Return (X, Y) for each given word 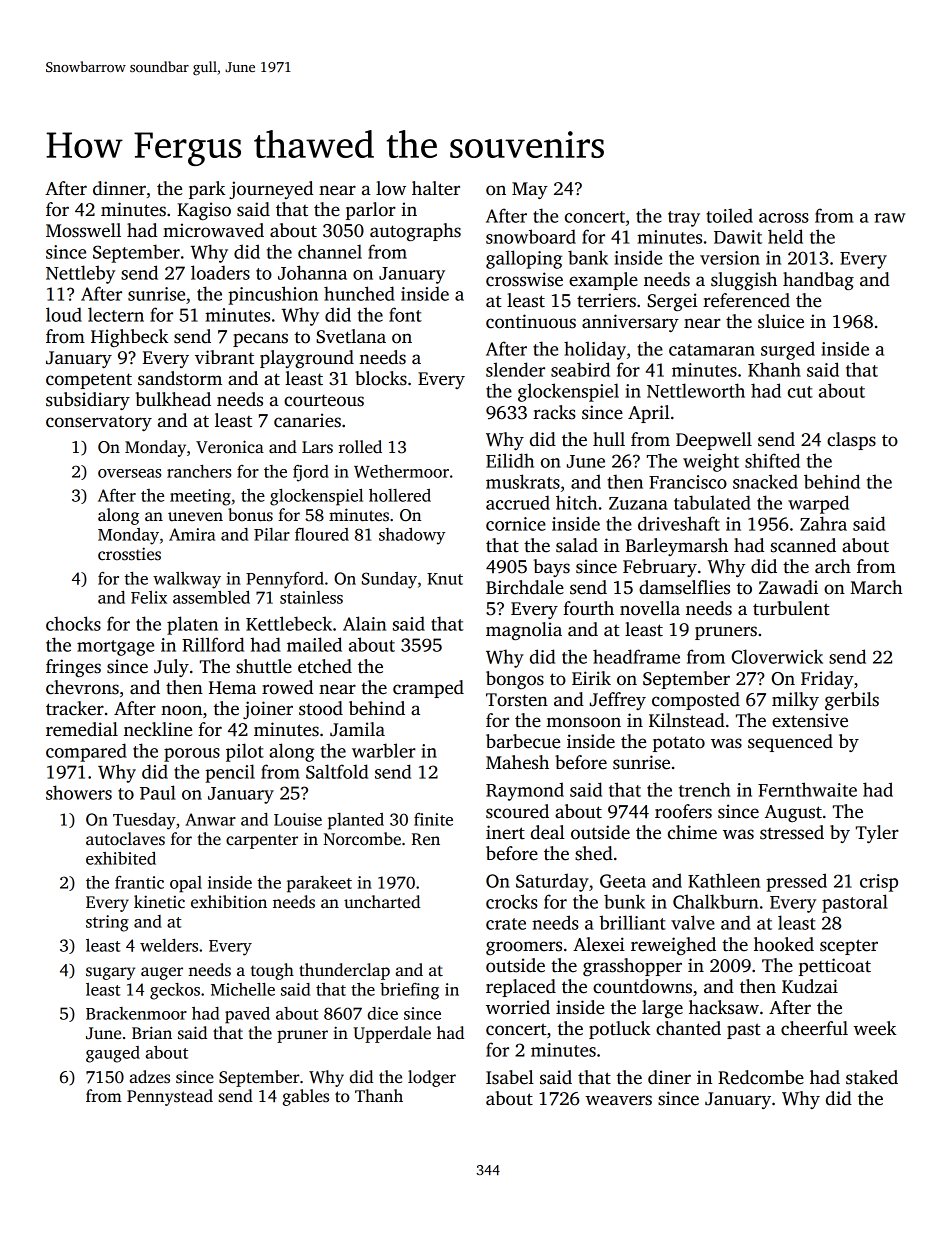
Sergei (672, 302)
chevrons (82, 687)
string (107, 923)
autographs (415, 232)
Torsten (517, 700)
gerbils (852, 701)
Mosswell (83, 230)
